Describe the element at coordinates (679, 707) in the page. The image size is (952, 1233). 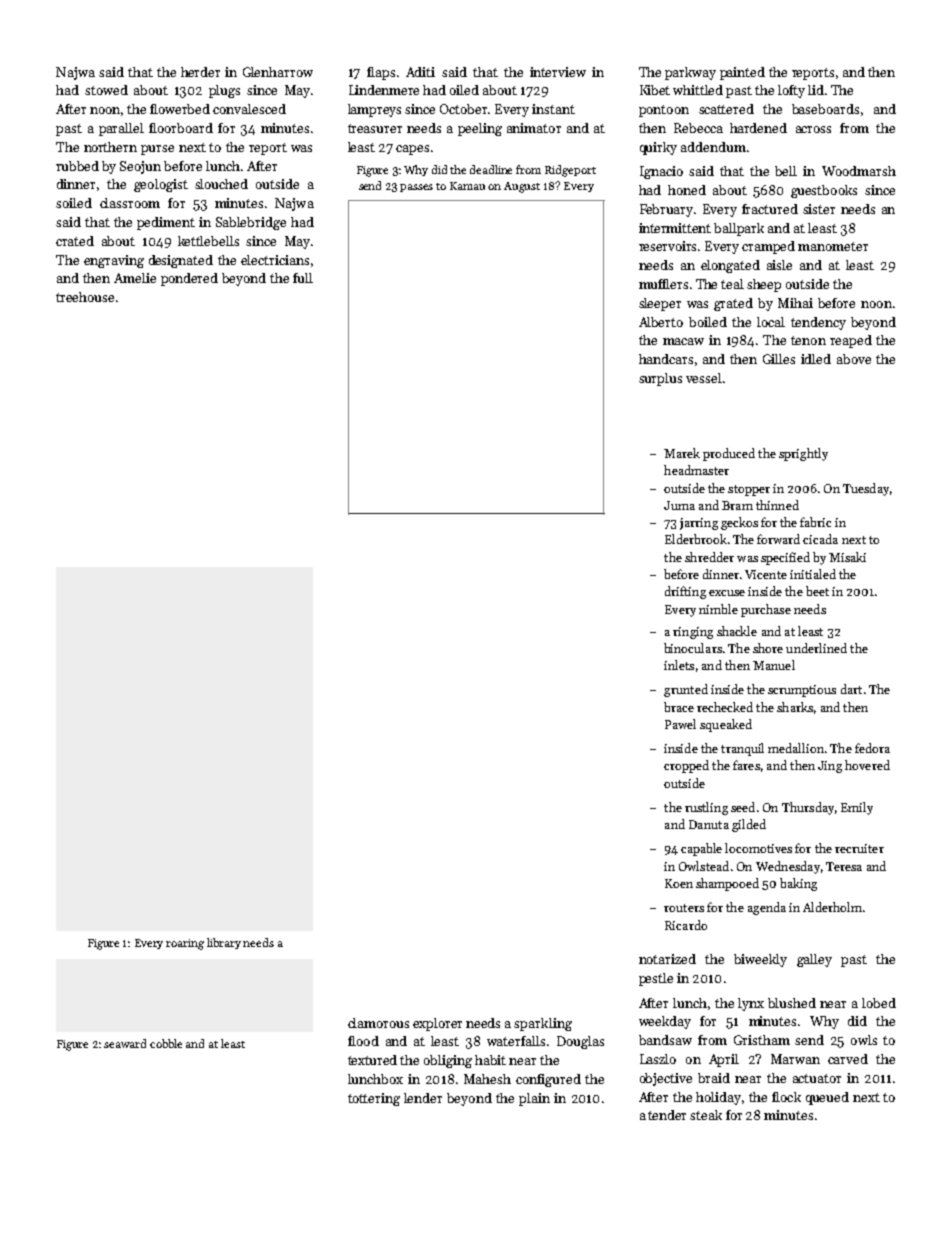
I see `brace` at that location.
